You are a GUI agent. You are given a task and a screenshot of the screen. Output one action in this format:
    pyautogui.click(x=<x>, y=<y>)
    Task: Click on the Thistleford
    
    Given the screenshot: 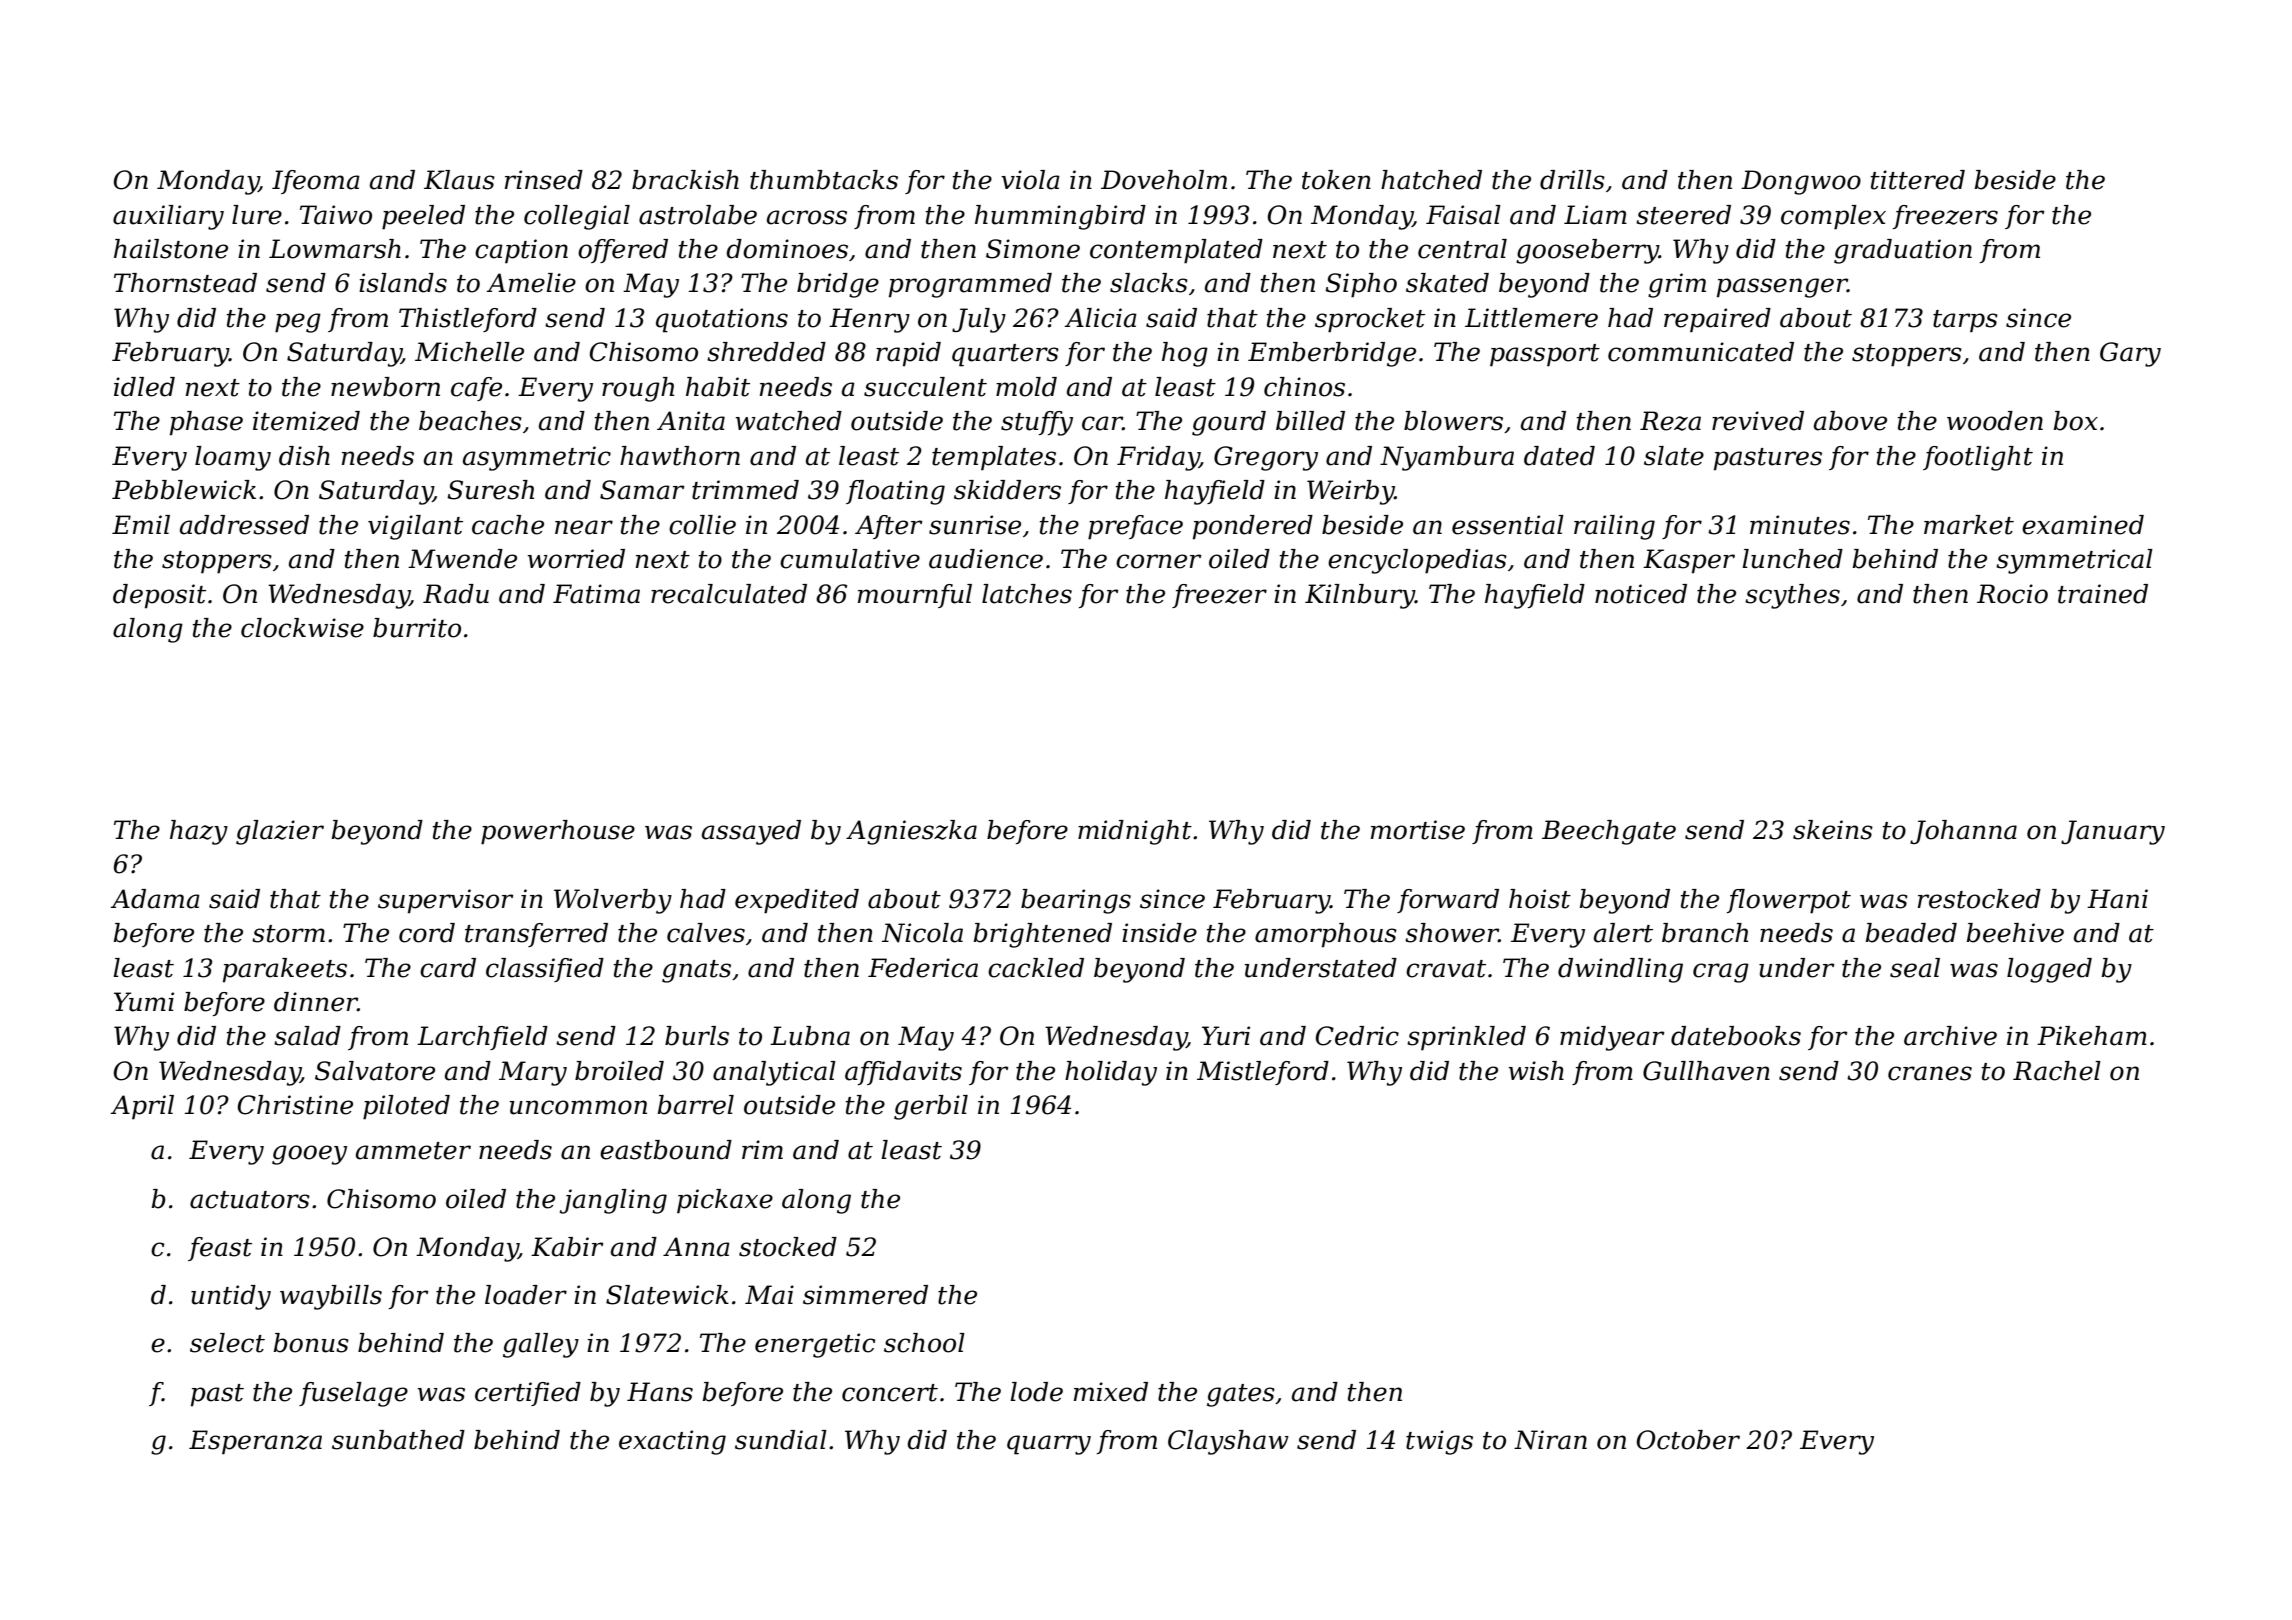 What is the action you would take?
    pyautogui.click(x=468, y=320)
